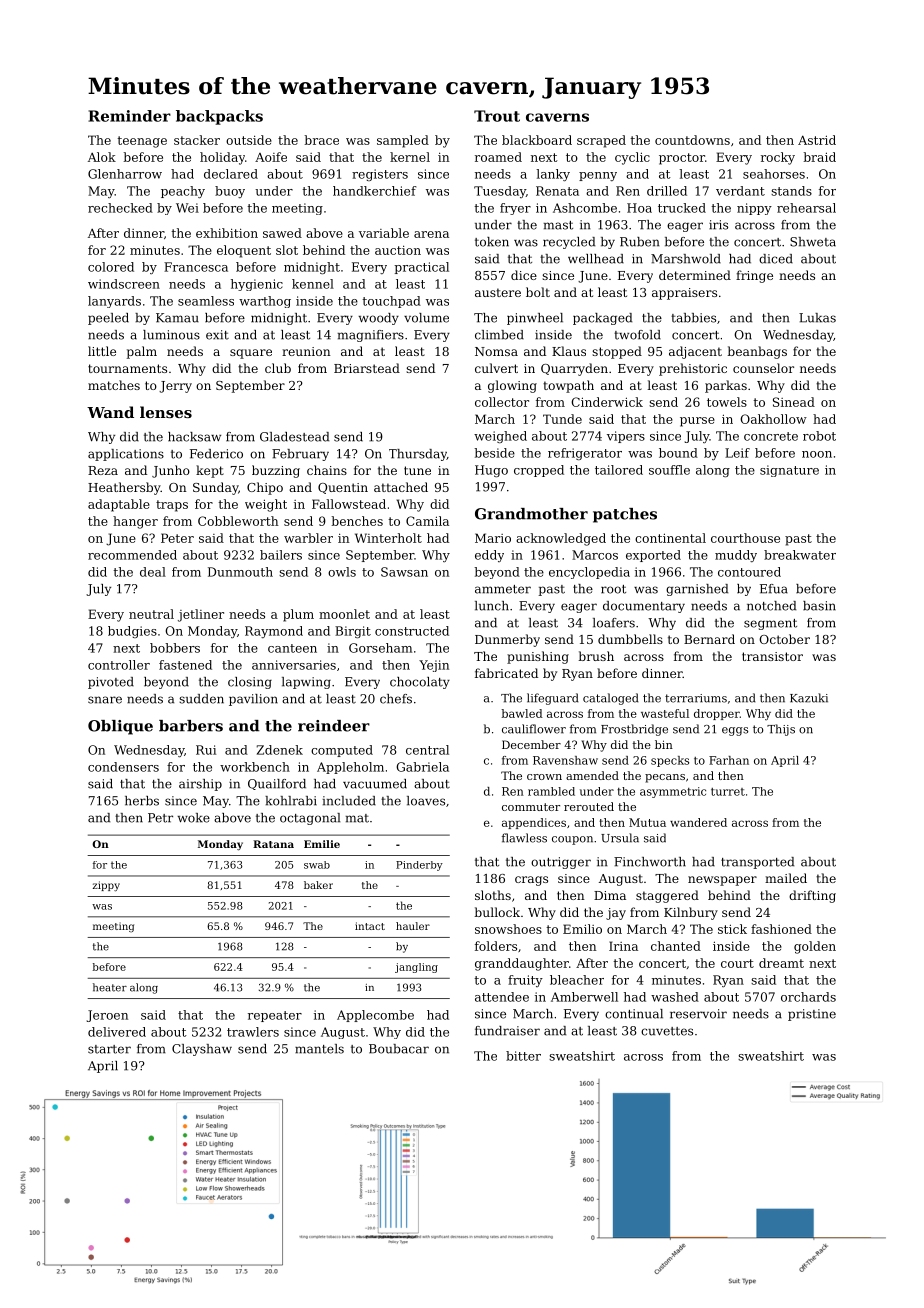  What do you see at coordinates (523, 1056) in the screenshot?
I see `bitter` at bounding box center [523, 1056].
